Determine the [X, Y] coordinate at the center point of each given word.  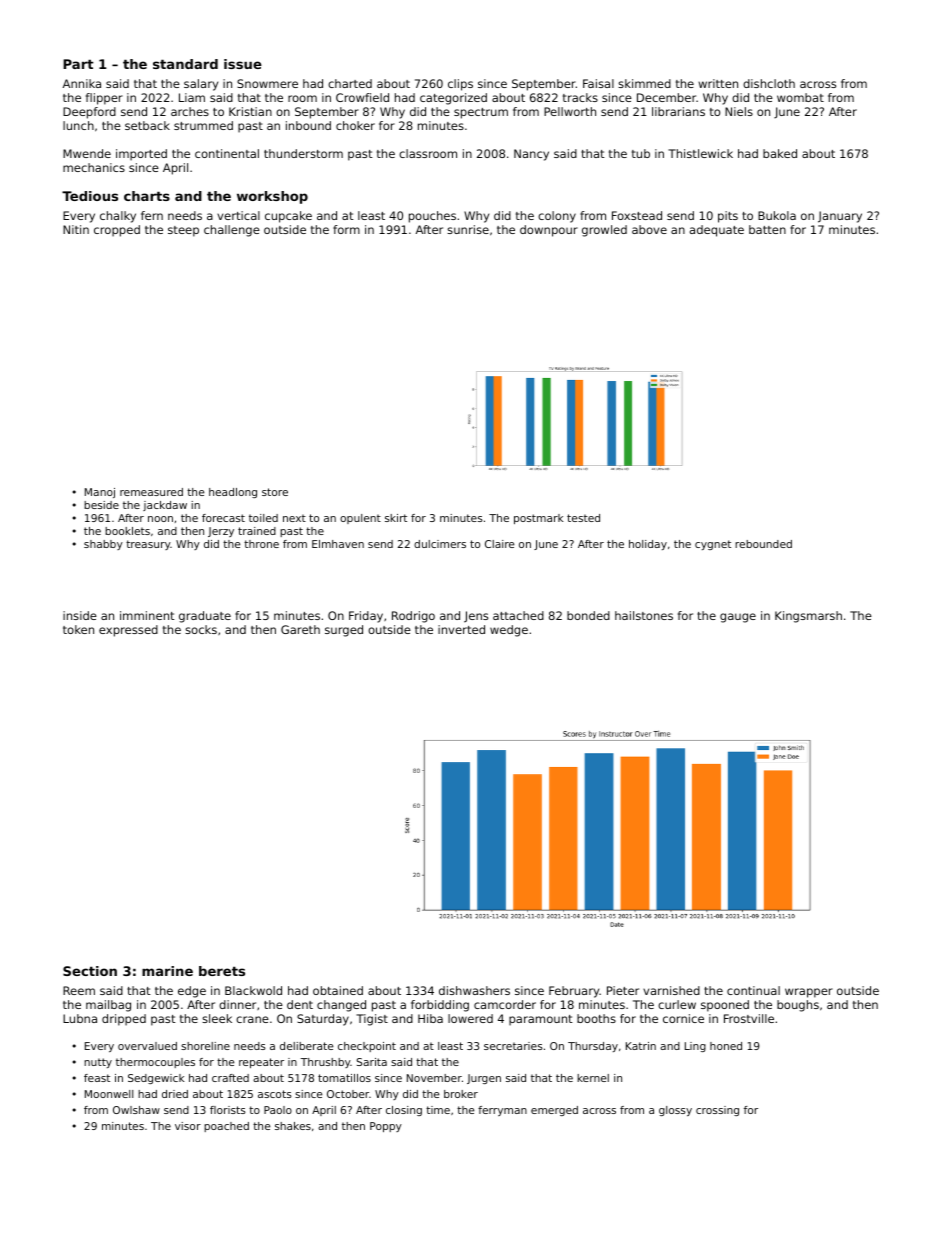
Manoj [100, 493]
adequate [717, 231]
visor [188, 1126]
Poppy [386, 1127]
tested [583, 518]
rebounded [763, 544]
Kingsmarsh [808, 617]
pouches [432, 217]
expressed [128, 631]
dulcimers [440, 544]
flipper [104, 99]
